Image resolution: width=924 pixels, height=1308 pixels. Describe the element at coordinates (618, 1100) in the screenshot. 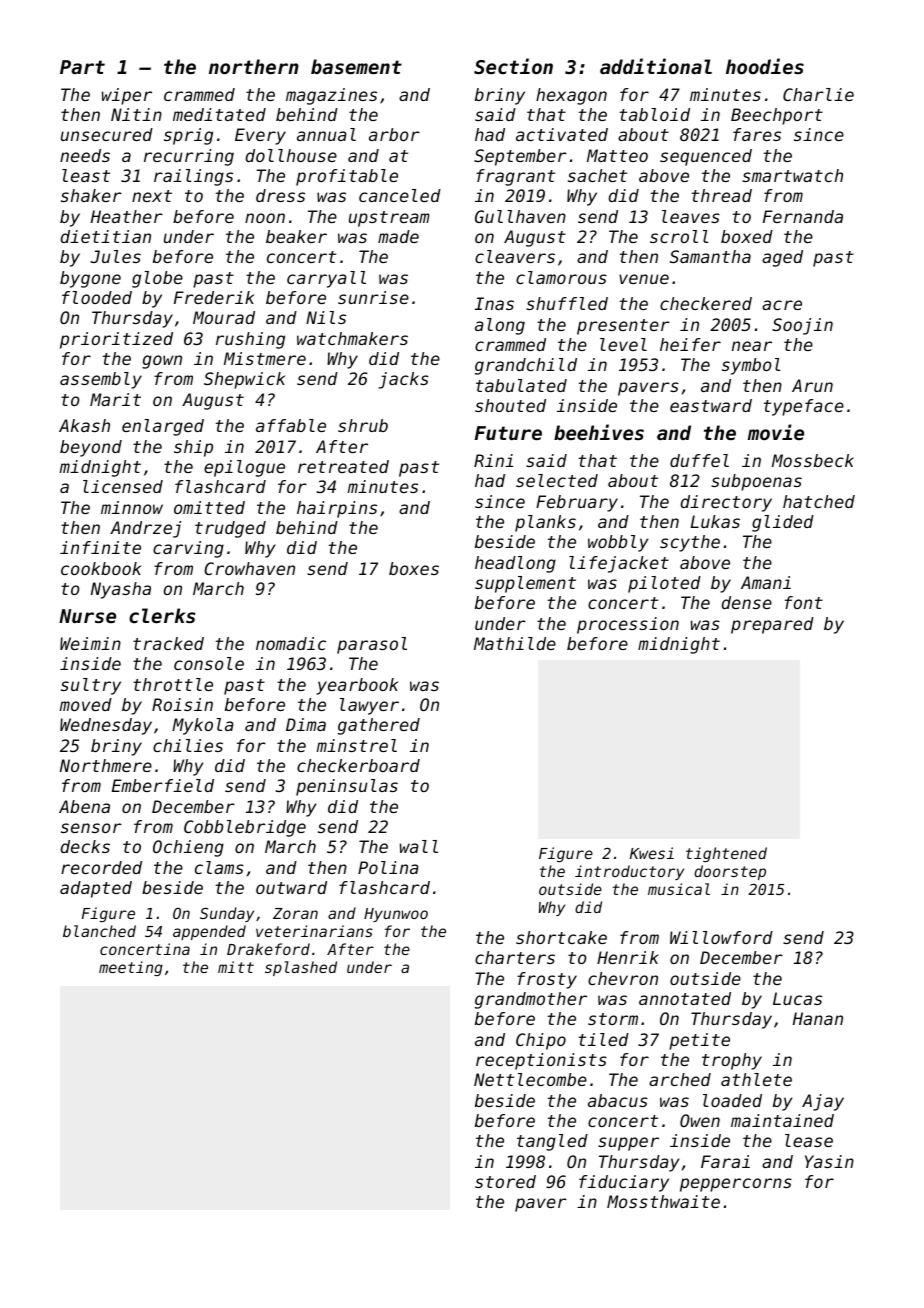

I see `abacus` at that location.
